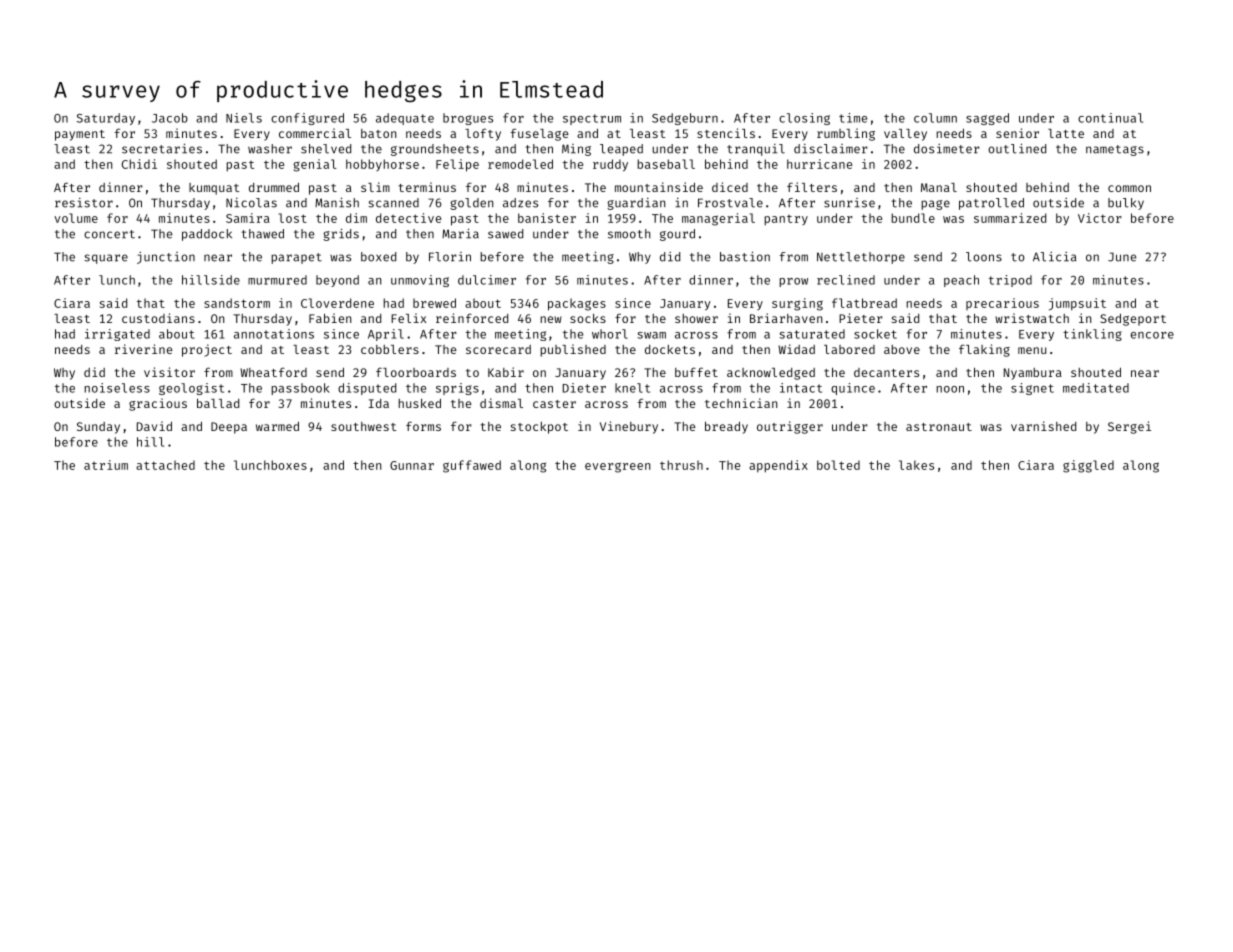  Describe the element at coordinates (1002, 304) in the screenshot. I see `precarious` at that location.
